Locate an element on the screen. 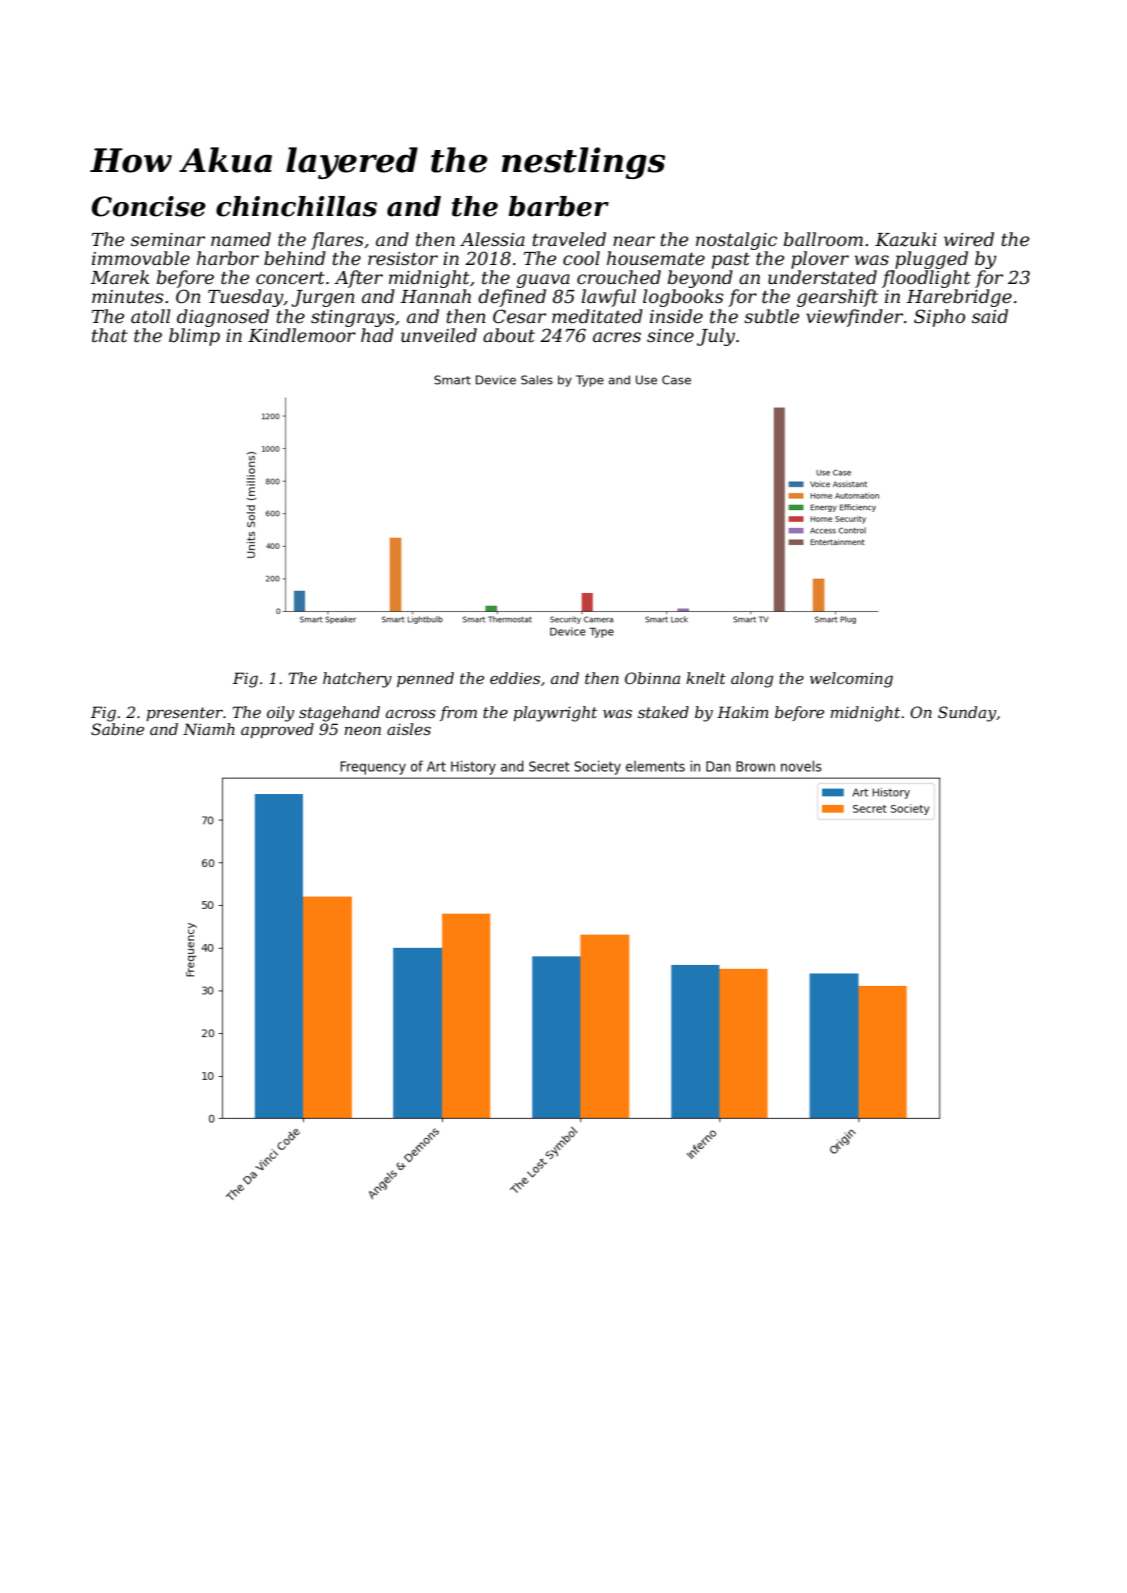 Image resolution: width=1127 pixels, height=1593 pixels. since is located at coordinates (670, 335).
